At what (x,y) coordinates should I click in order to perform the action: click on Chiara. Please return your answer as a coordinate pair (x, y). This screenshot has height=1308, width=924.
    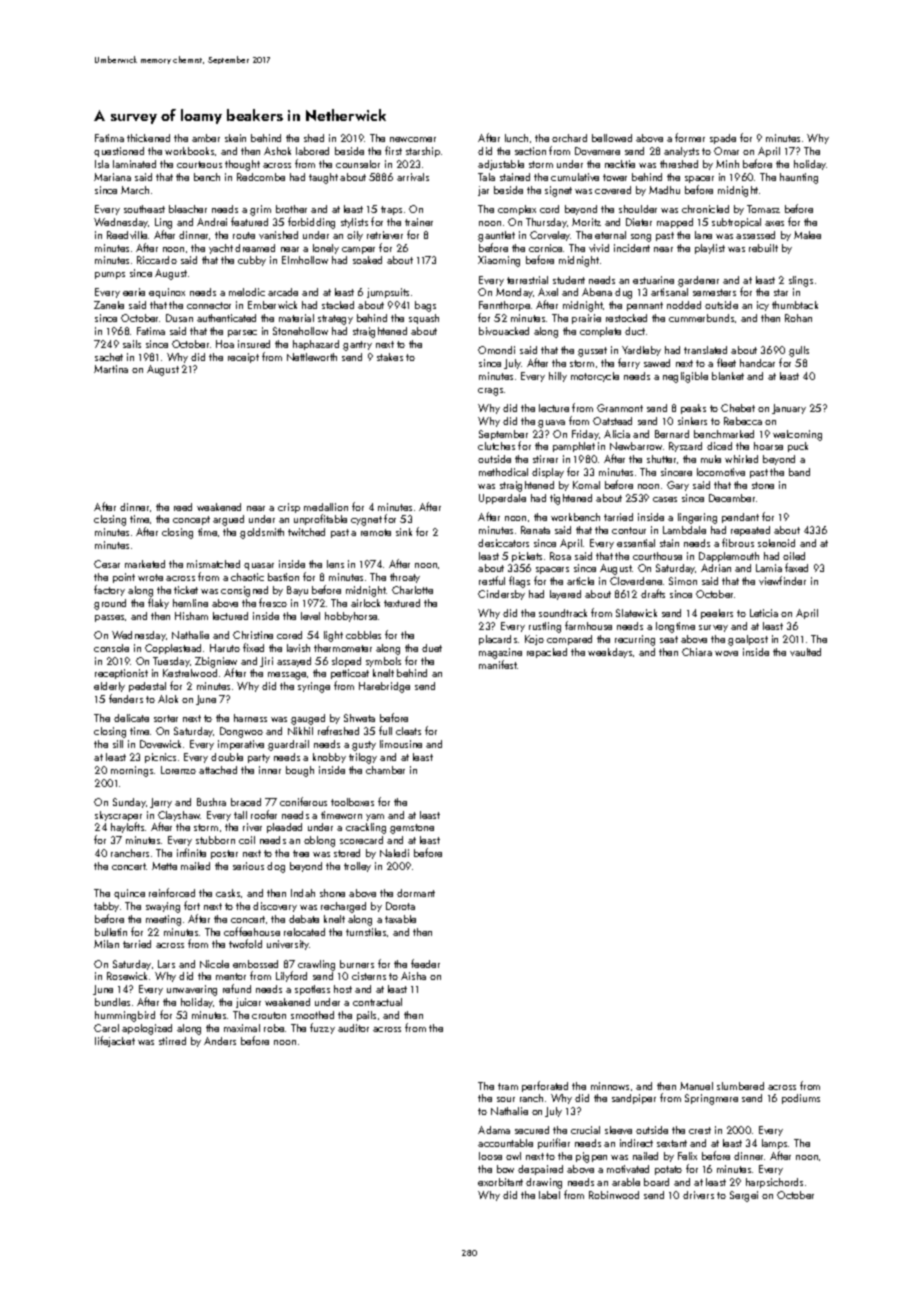
    Looking at the image, I should click on (697, 652).
